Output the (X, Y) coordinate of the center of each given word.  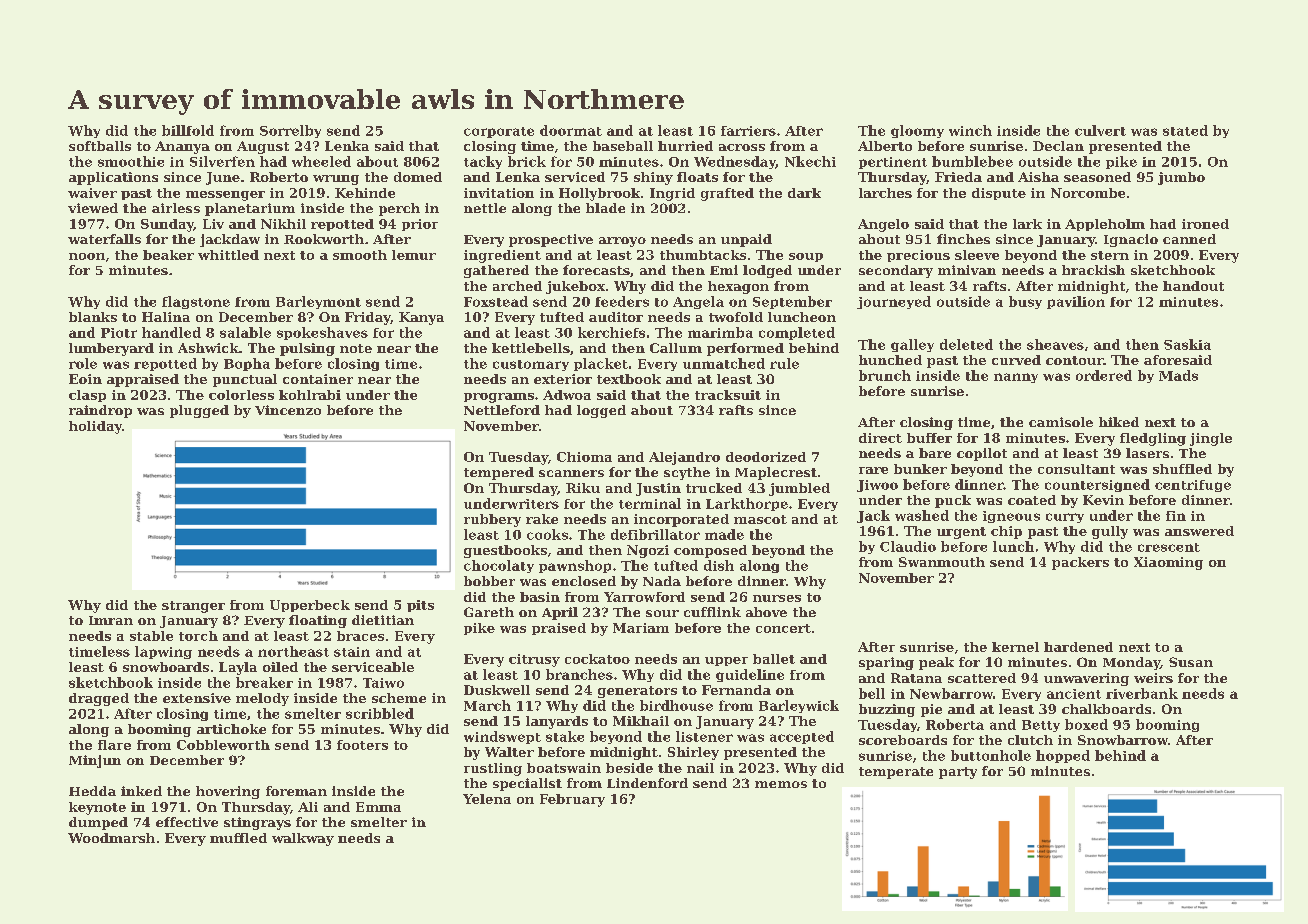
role (83, 363)
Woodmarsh (111, 838)
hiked (1119, 422)
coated (1032, 500)
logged (601, 411)
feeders (622, 301)
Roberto (279, 177)
